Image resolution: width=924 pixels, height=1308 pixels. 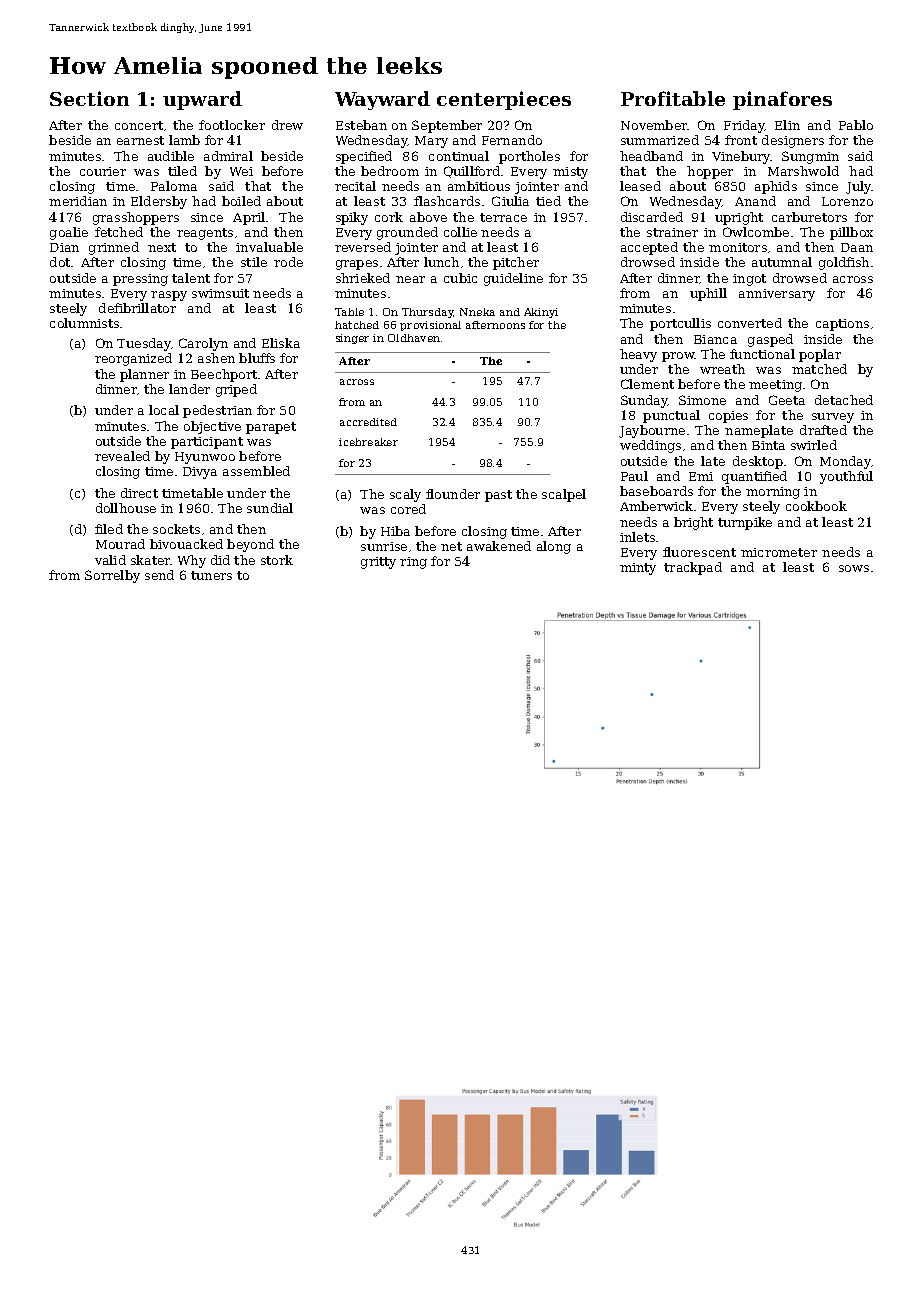 What do you see at coordinates (846, 477) in the screenshot?
I see `youthful` at bounding box center [846, 477].
